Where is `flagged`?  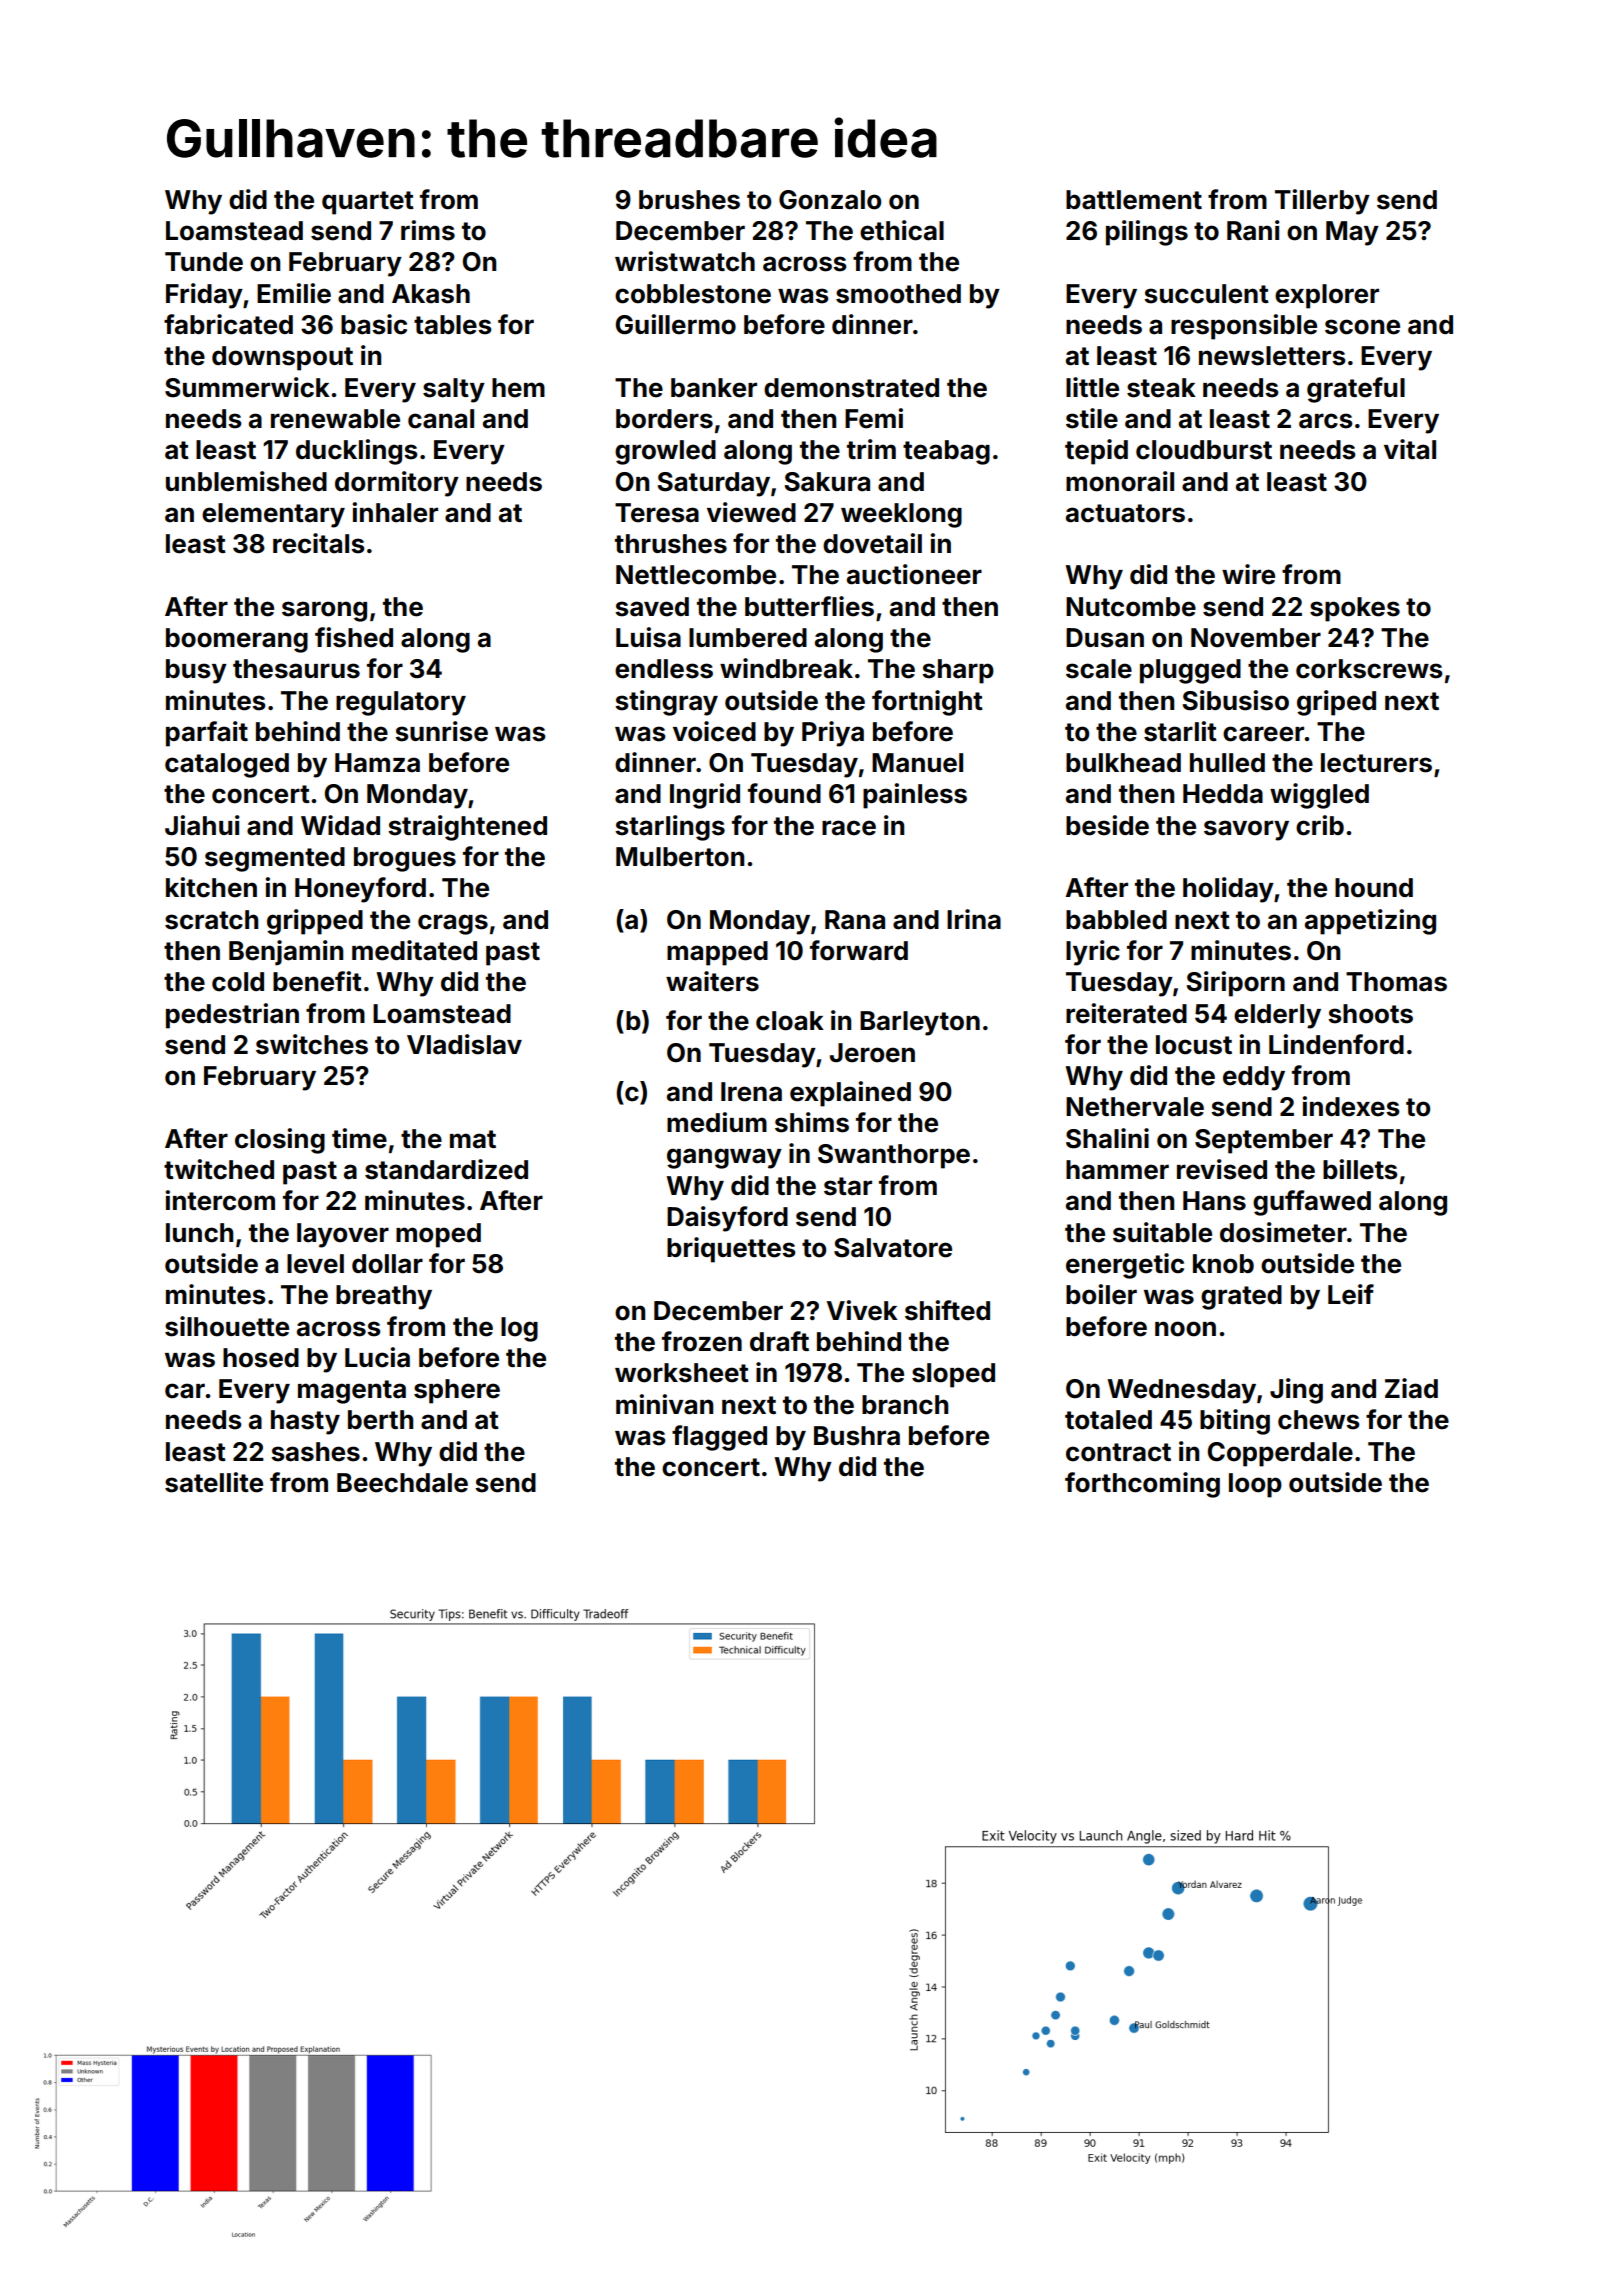 flagged is located at coordinates (719, 1438).
